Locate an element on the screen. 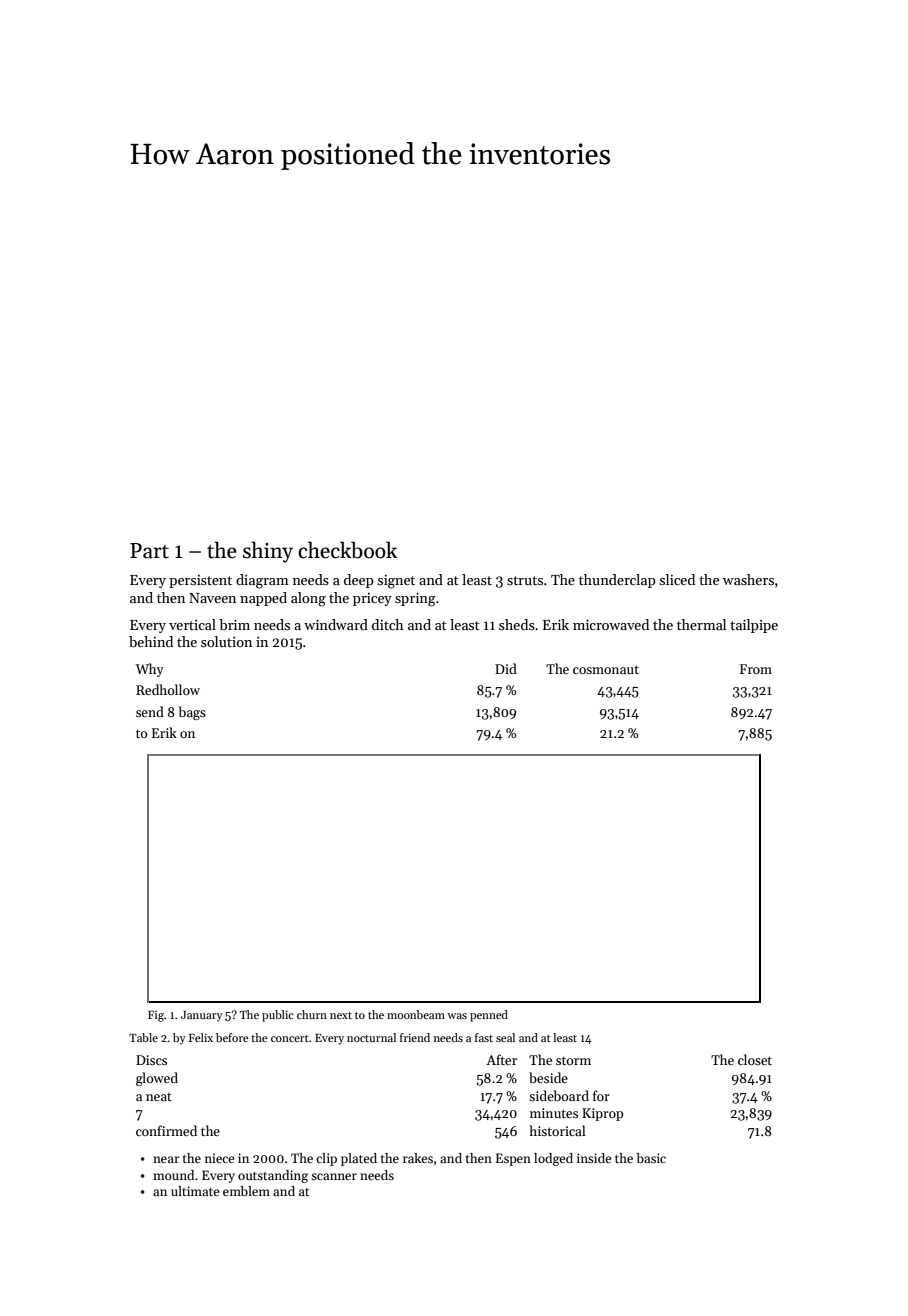 This screenshot has width=908, height=1316. shiny is located at coordinates (268, 552).
